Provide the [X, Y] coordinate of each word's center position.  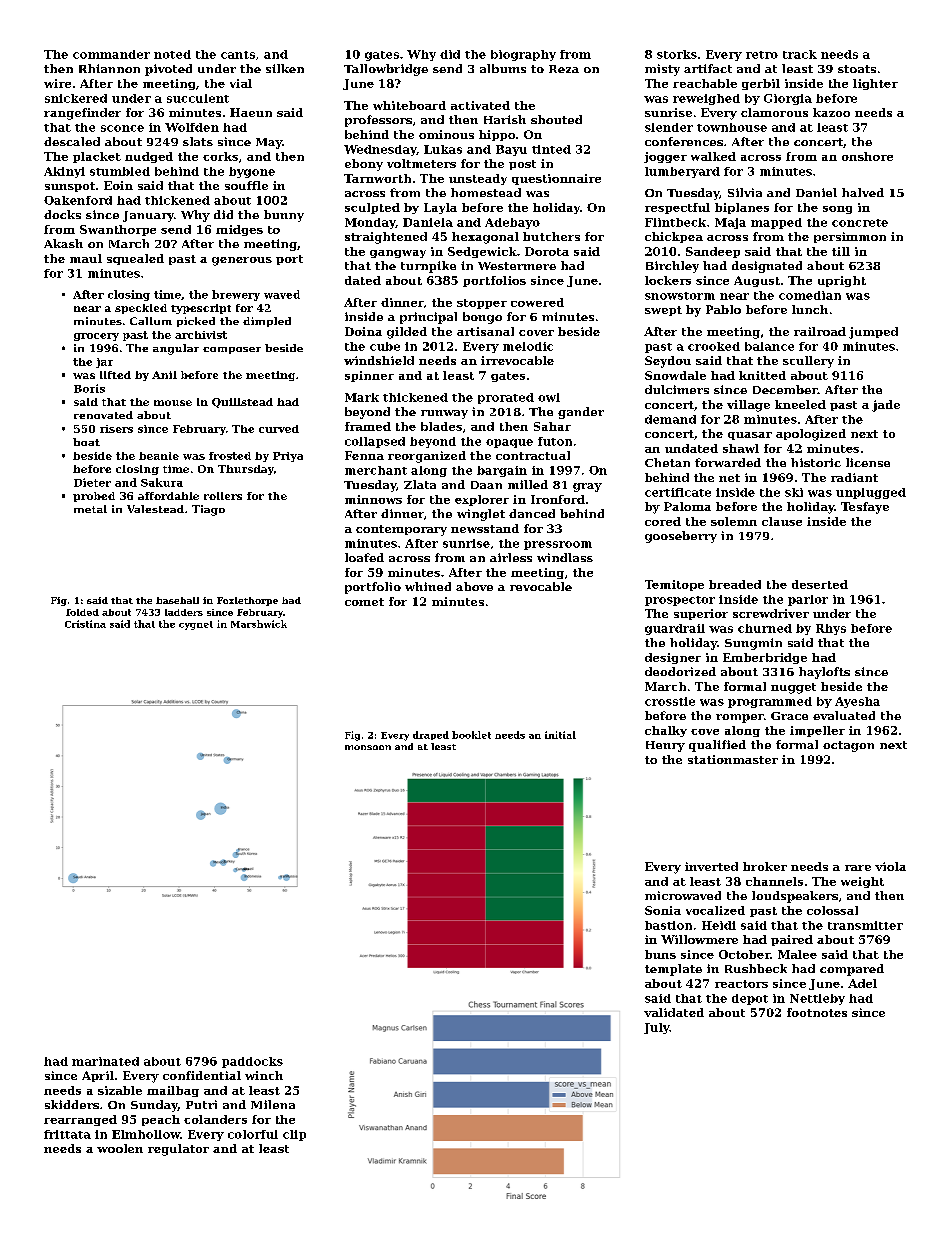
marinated [105, 1061]
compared [852, 970]
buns [660, 954]
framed [368, 426]
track [800, 54]
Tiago [208, 510]
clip [294, 1135]
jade [886, 406]
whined [428, 586]
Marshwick [259, 624]
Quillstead [242, 403]
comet [364, 602]
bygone [252, 172]
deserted [820, 584]
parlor [808, 600]
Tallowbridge [386, 70]
